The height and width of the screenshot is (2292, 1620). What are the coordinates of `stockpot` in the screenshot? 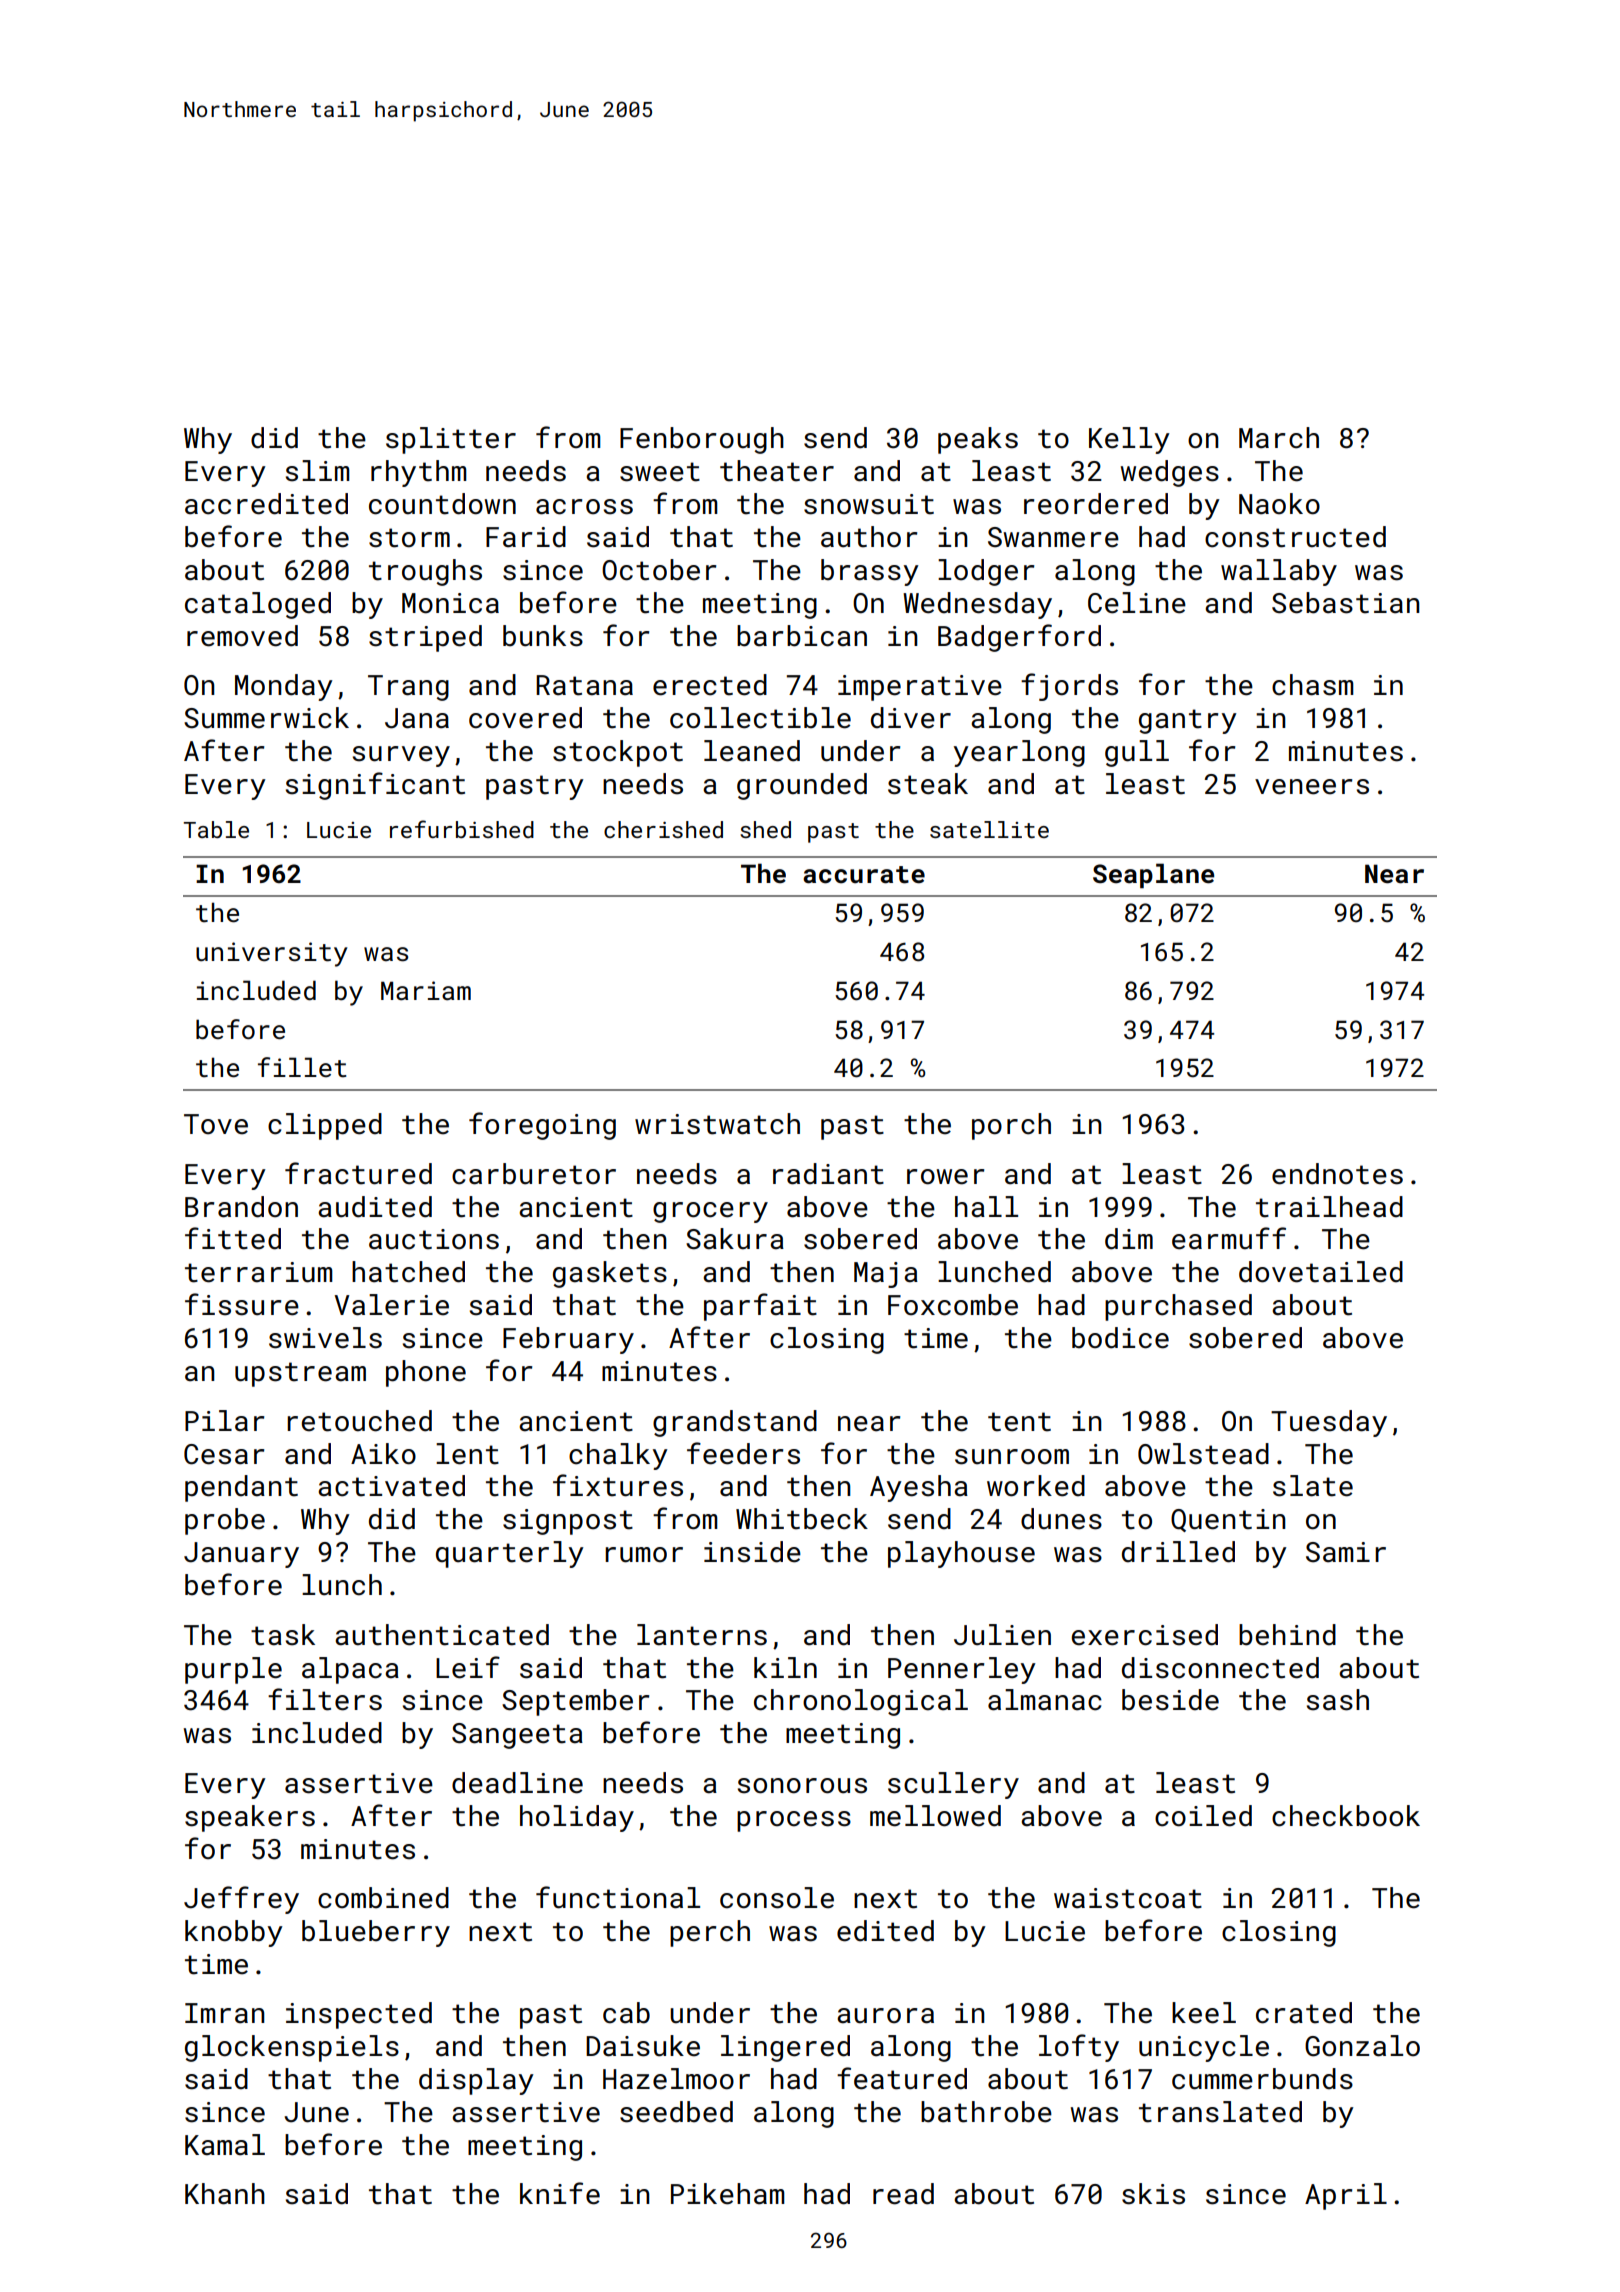 It's located at (618, 753).
